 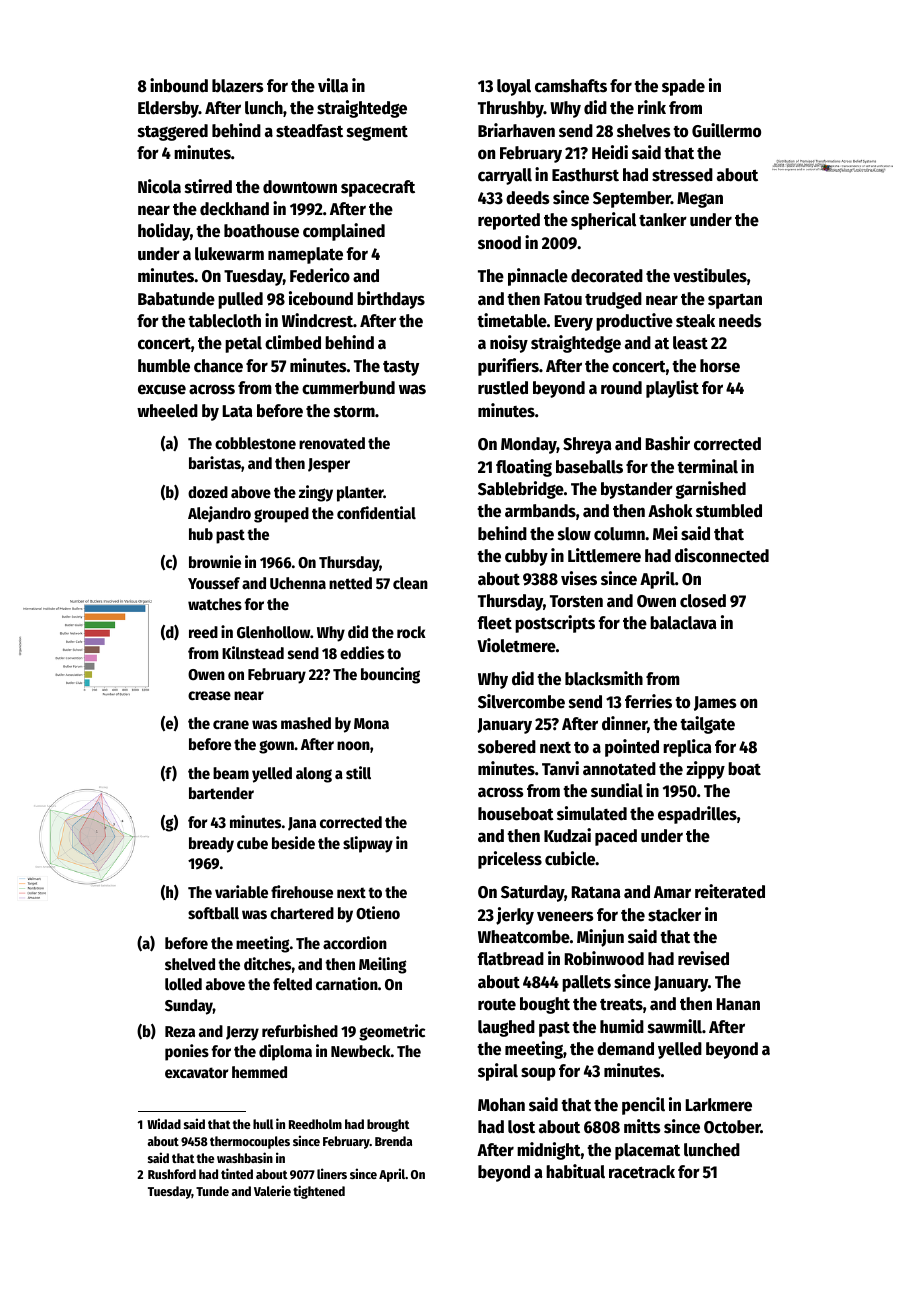 What do you see at coordinates (574, 323) in the image?
I see `Every` at bounding box center [574, 323].
